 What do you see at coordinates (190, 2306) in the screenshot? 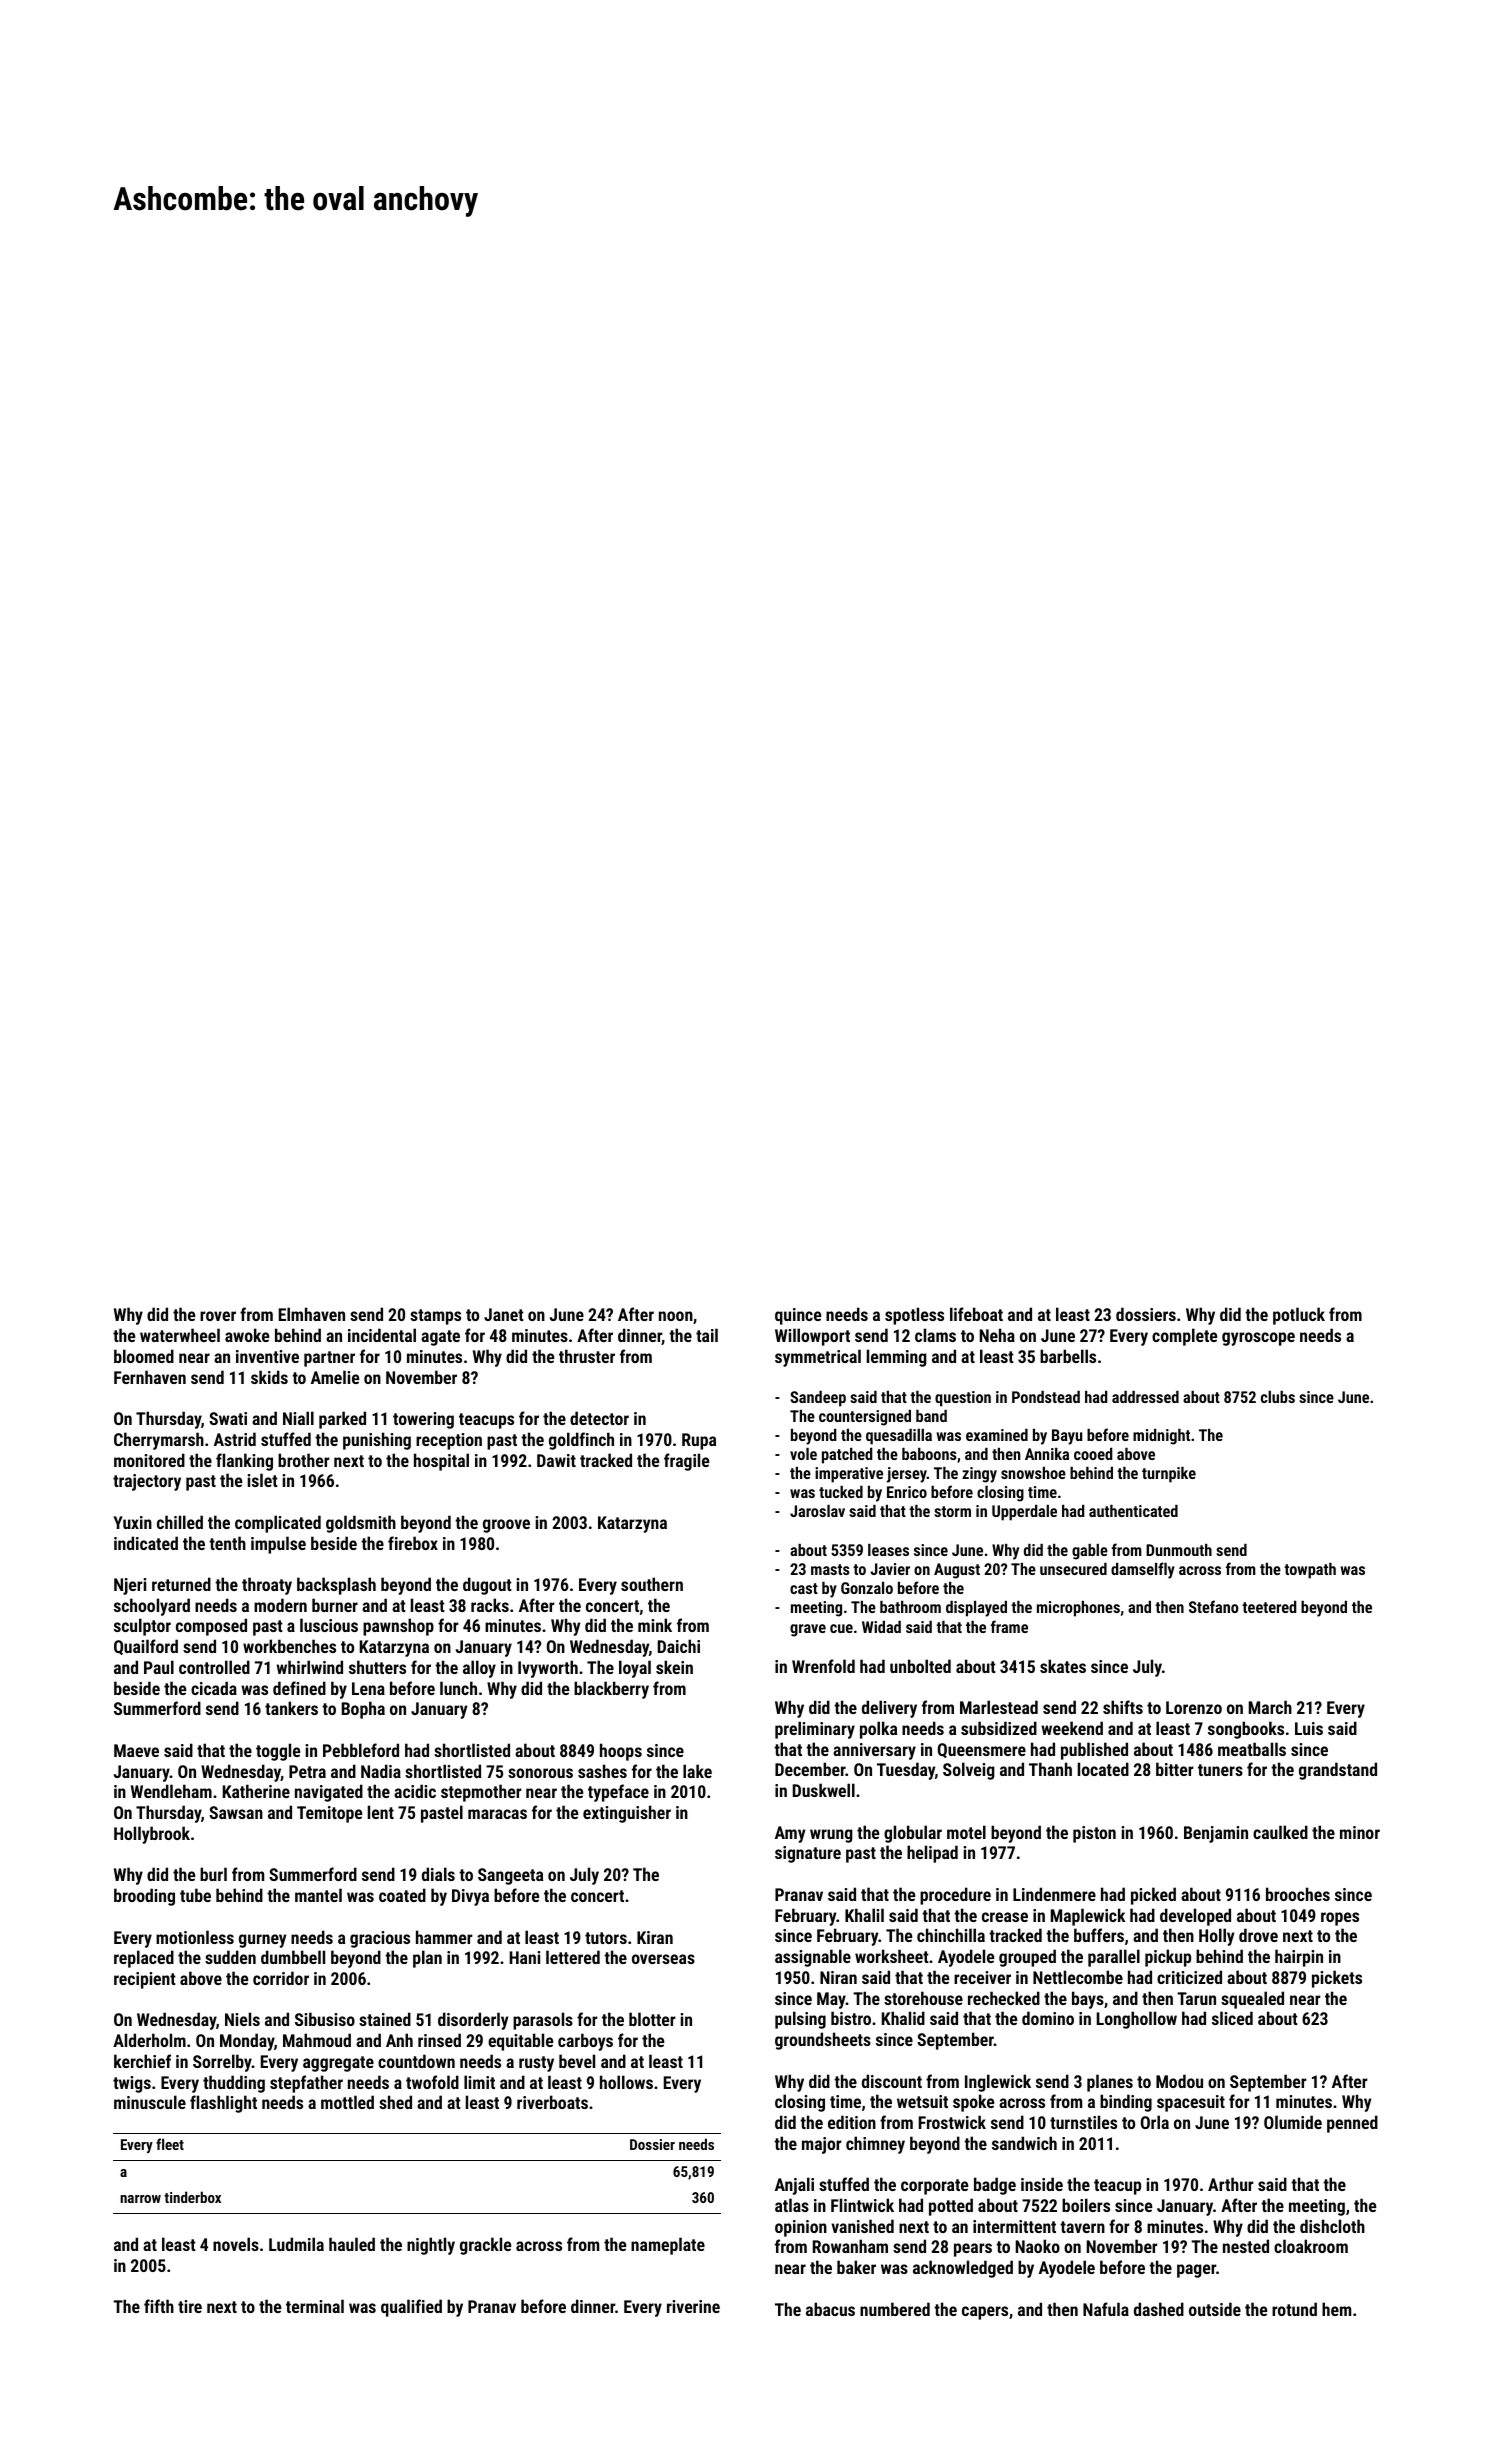
I see `tire` at bounding box center [190, 2306].
